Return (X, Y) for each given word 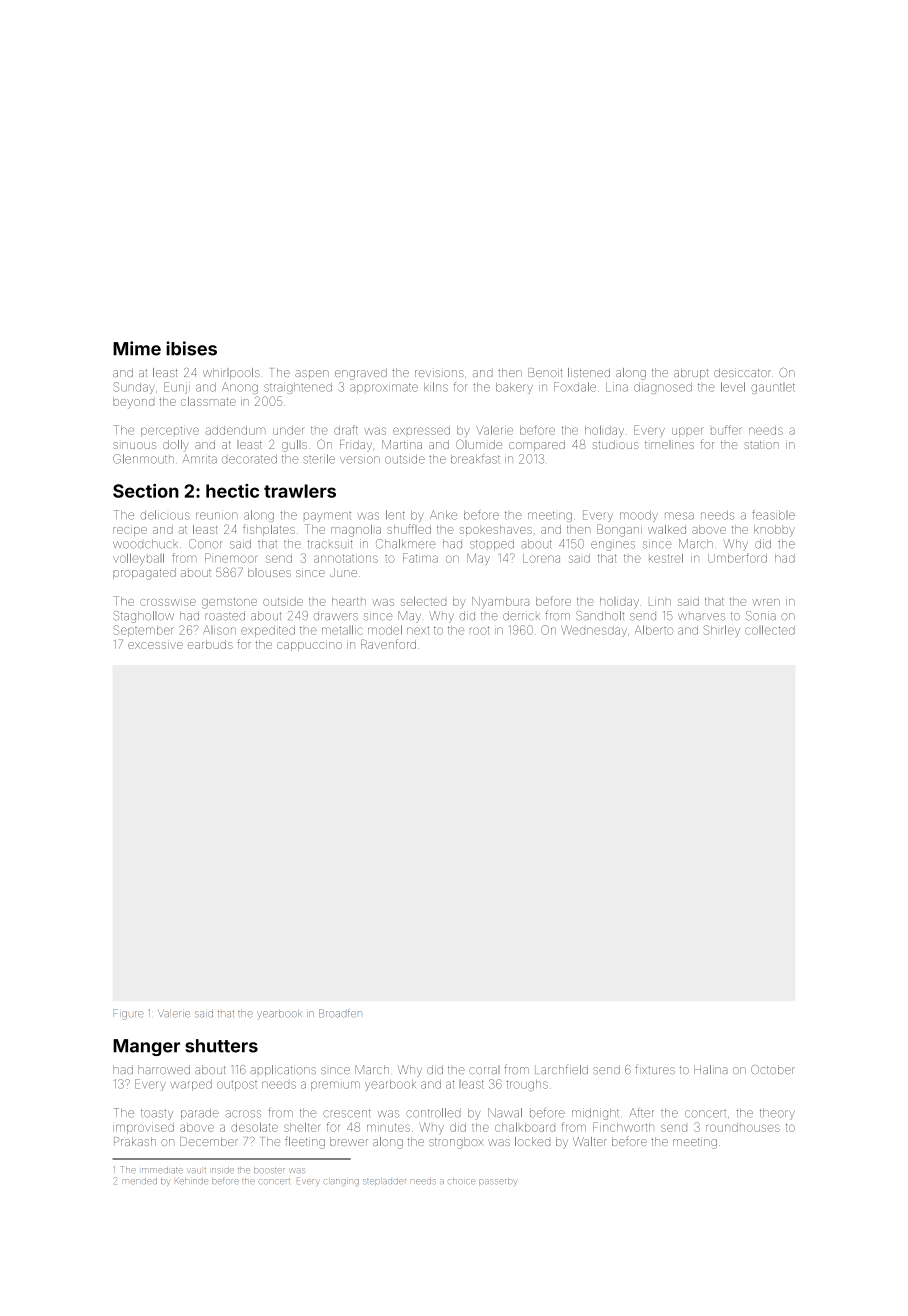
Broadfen (340, 1013)
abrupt (691, 373)
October (773, 1069)
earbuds (210, 644)
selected (423, 601)
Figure (128, 1014)
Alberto (654, 630)
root (480, 630)
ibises (191, 348)
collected (770, 630)
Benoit (545, 372)
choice (461, 1181)
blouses (269, 572)
